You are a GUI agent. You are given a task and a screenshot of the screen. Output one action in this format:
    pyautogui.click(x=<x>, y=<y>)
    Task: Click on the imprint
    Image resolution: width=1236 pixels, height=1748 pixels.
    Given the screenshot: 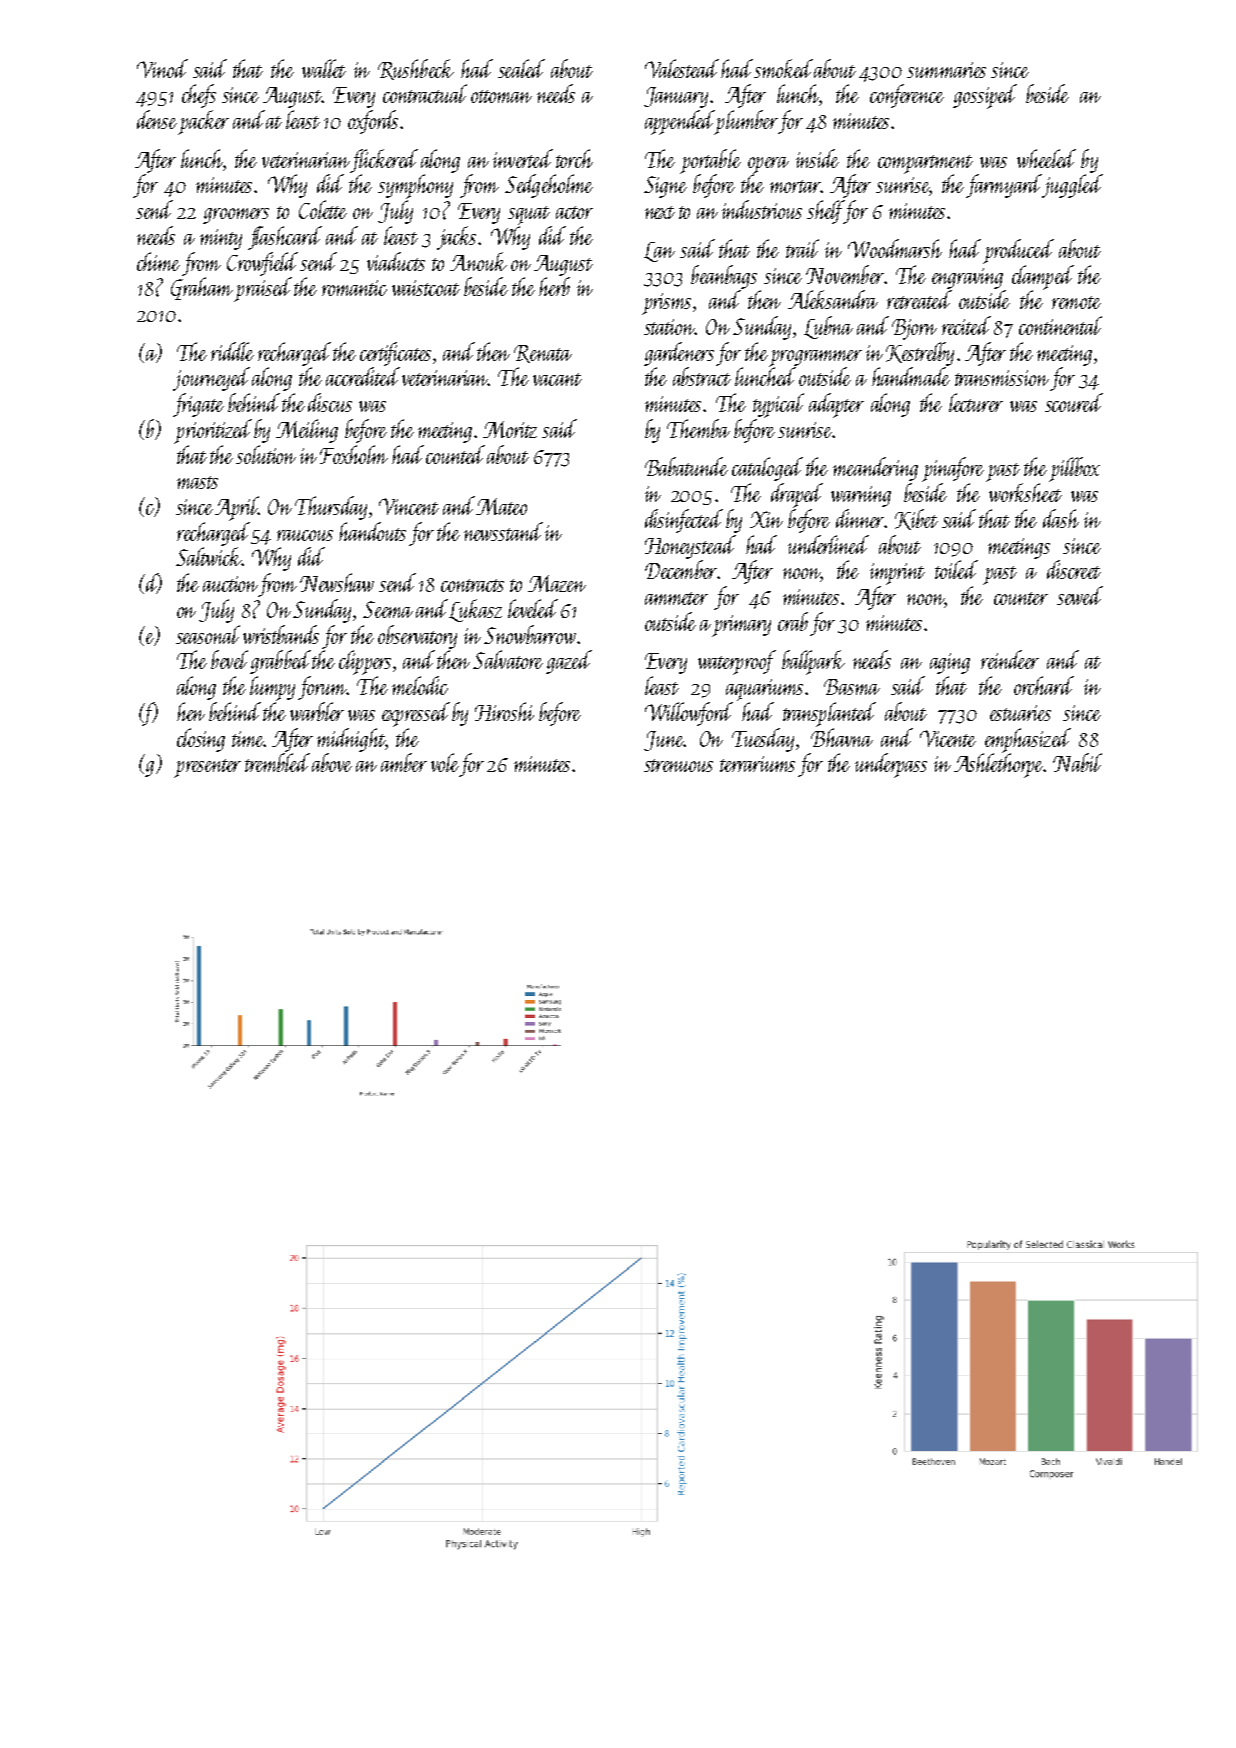 What is the action you would take?
    pyautogui.click(x=897, y=574)
